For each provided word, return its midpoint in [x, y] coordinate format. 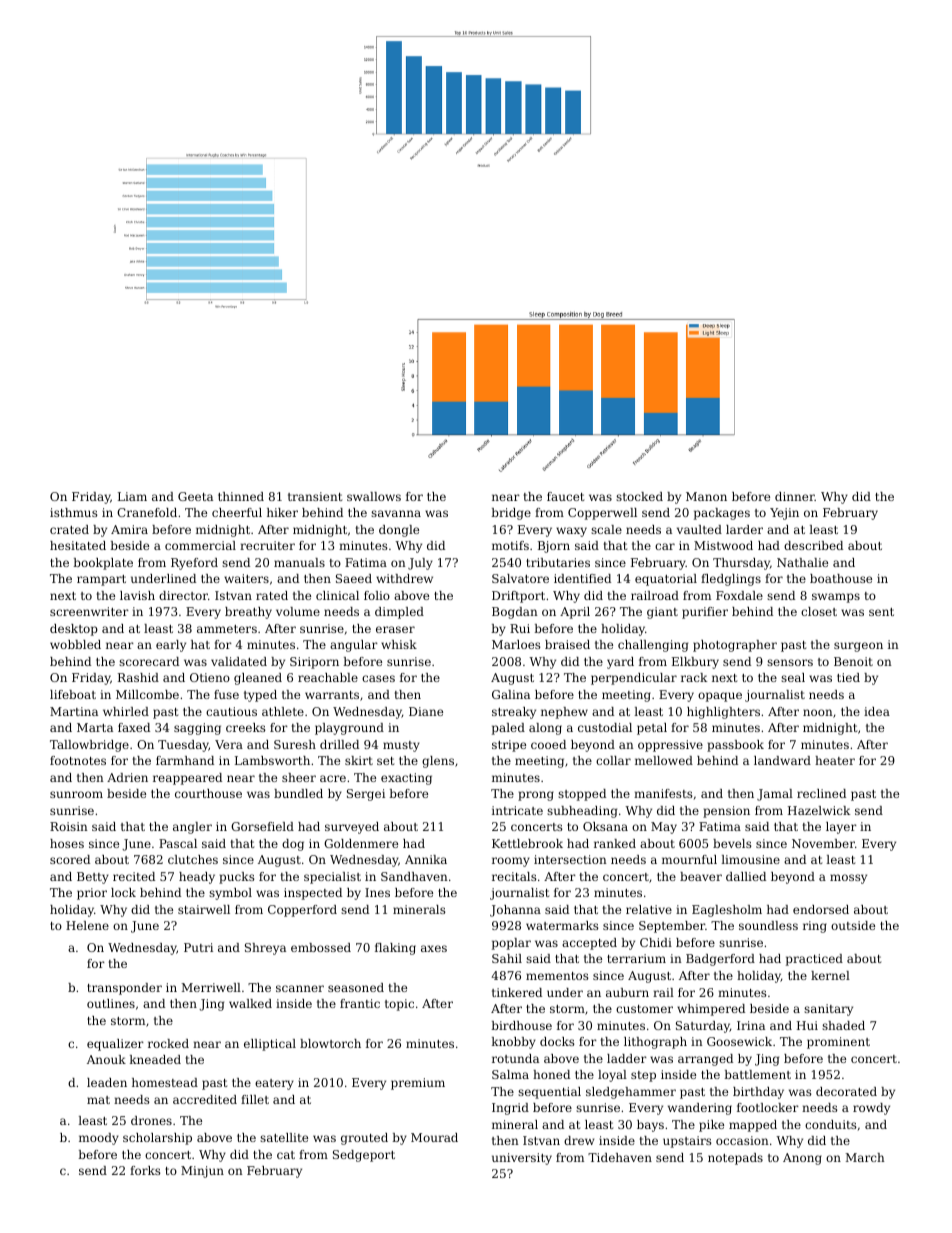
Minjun [202, 1172]
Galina [511, 694]
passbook [735, 746]
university [522, 1159]
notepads [735, 1159]
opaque [720, 697]
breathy [248, 613]
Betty [93, 878]
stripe [509, 746]
